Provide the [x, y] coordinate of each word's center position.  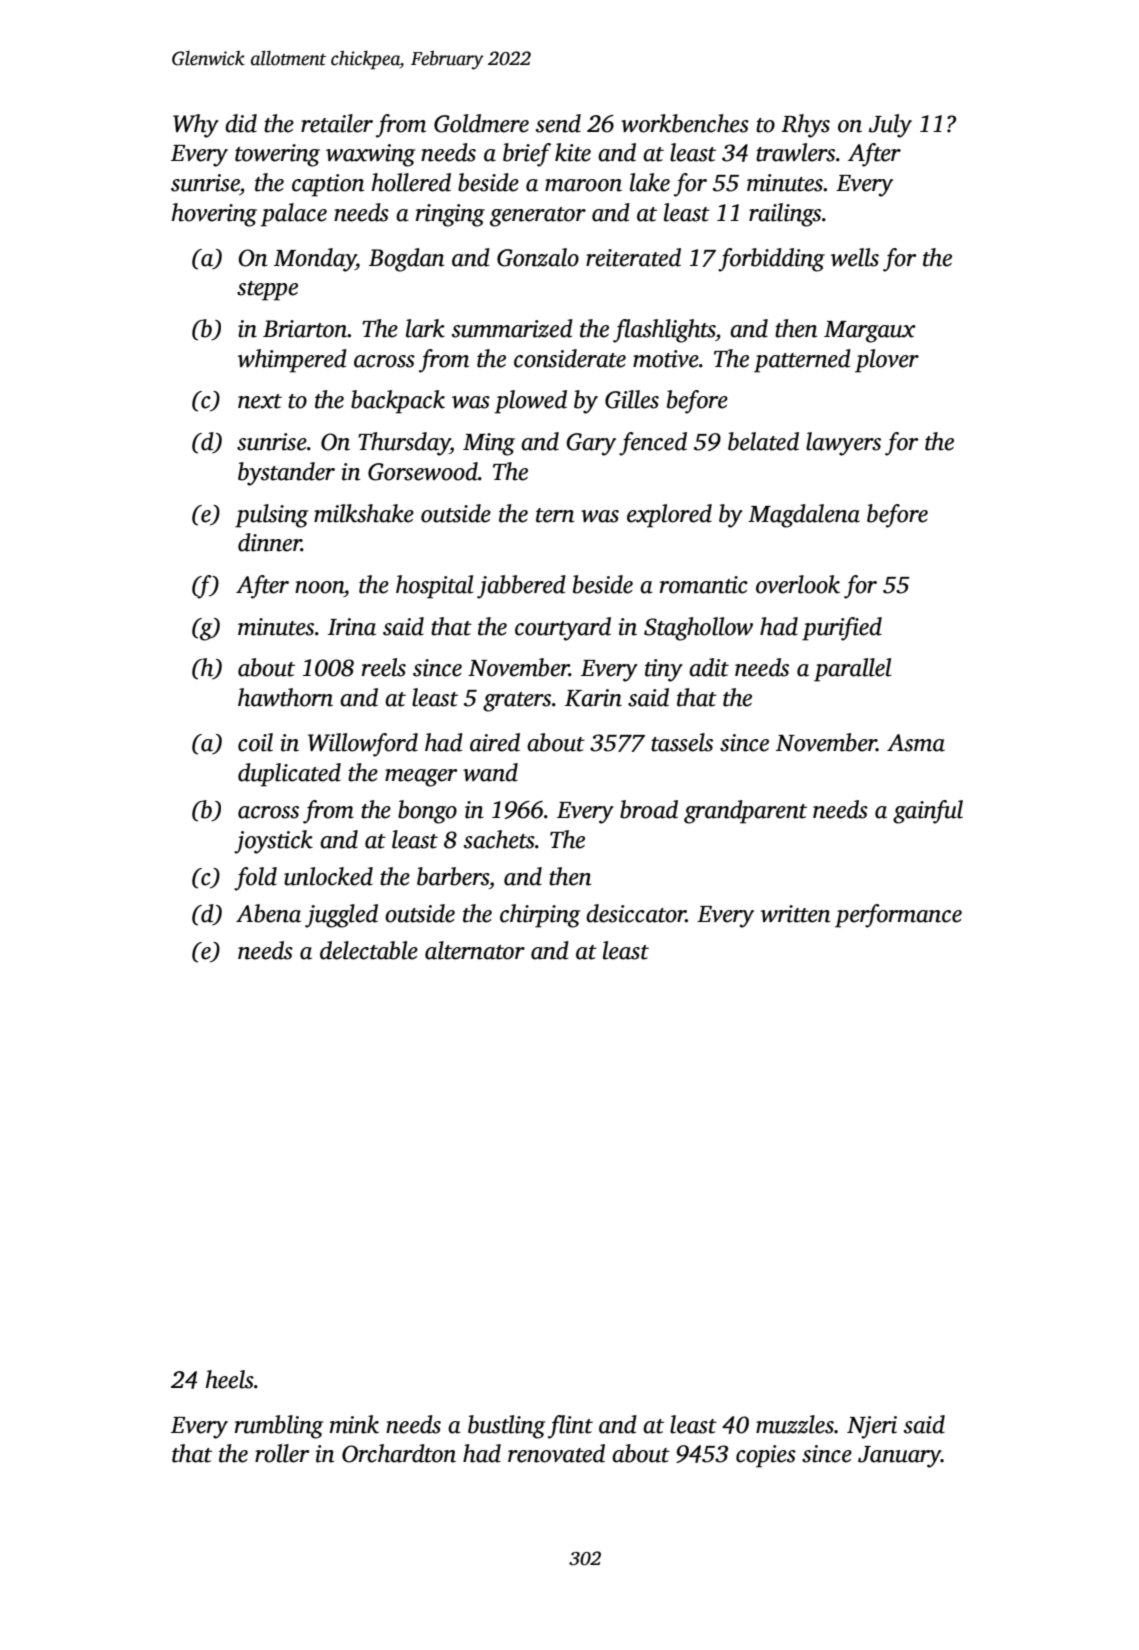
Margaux [870, 332]
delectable [369, 950]
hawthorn [285, 697]
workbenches [685, 123]
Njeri [872, 1427]
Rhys [805, 126]
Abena [268, 913]
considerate [570, 358]
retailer [337, 123]
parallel [852, 670]
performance [898, 916]
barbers [453, 876]
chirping [540, 916]
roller [282, 1453]
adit [709, 667]
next [260, 401]
